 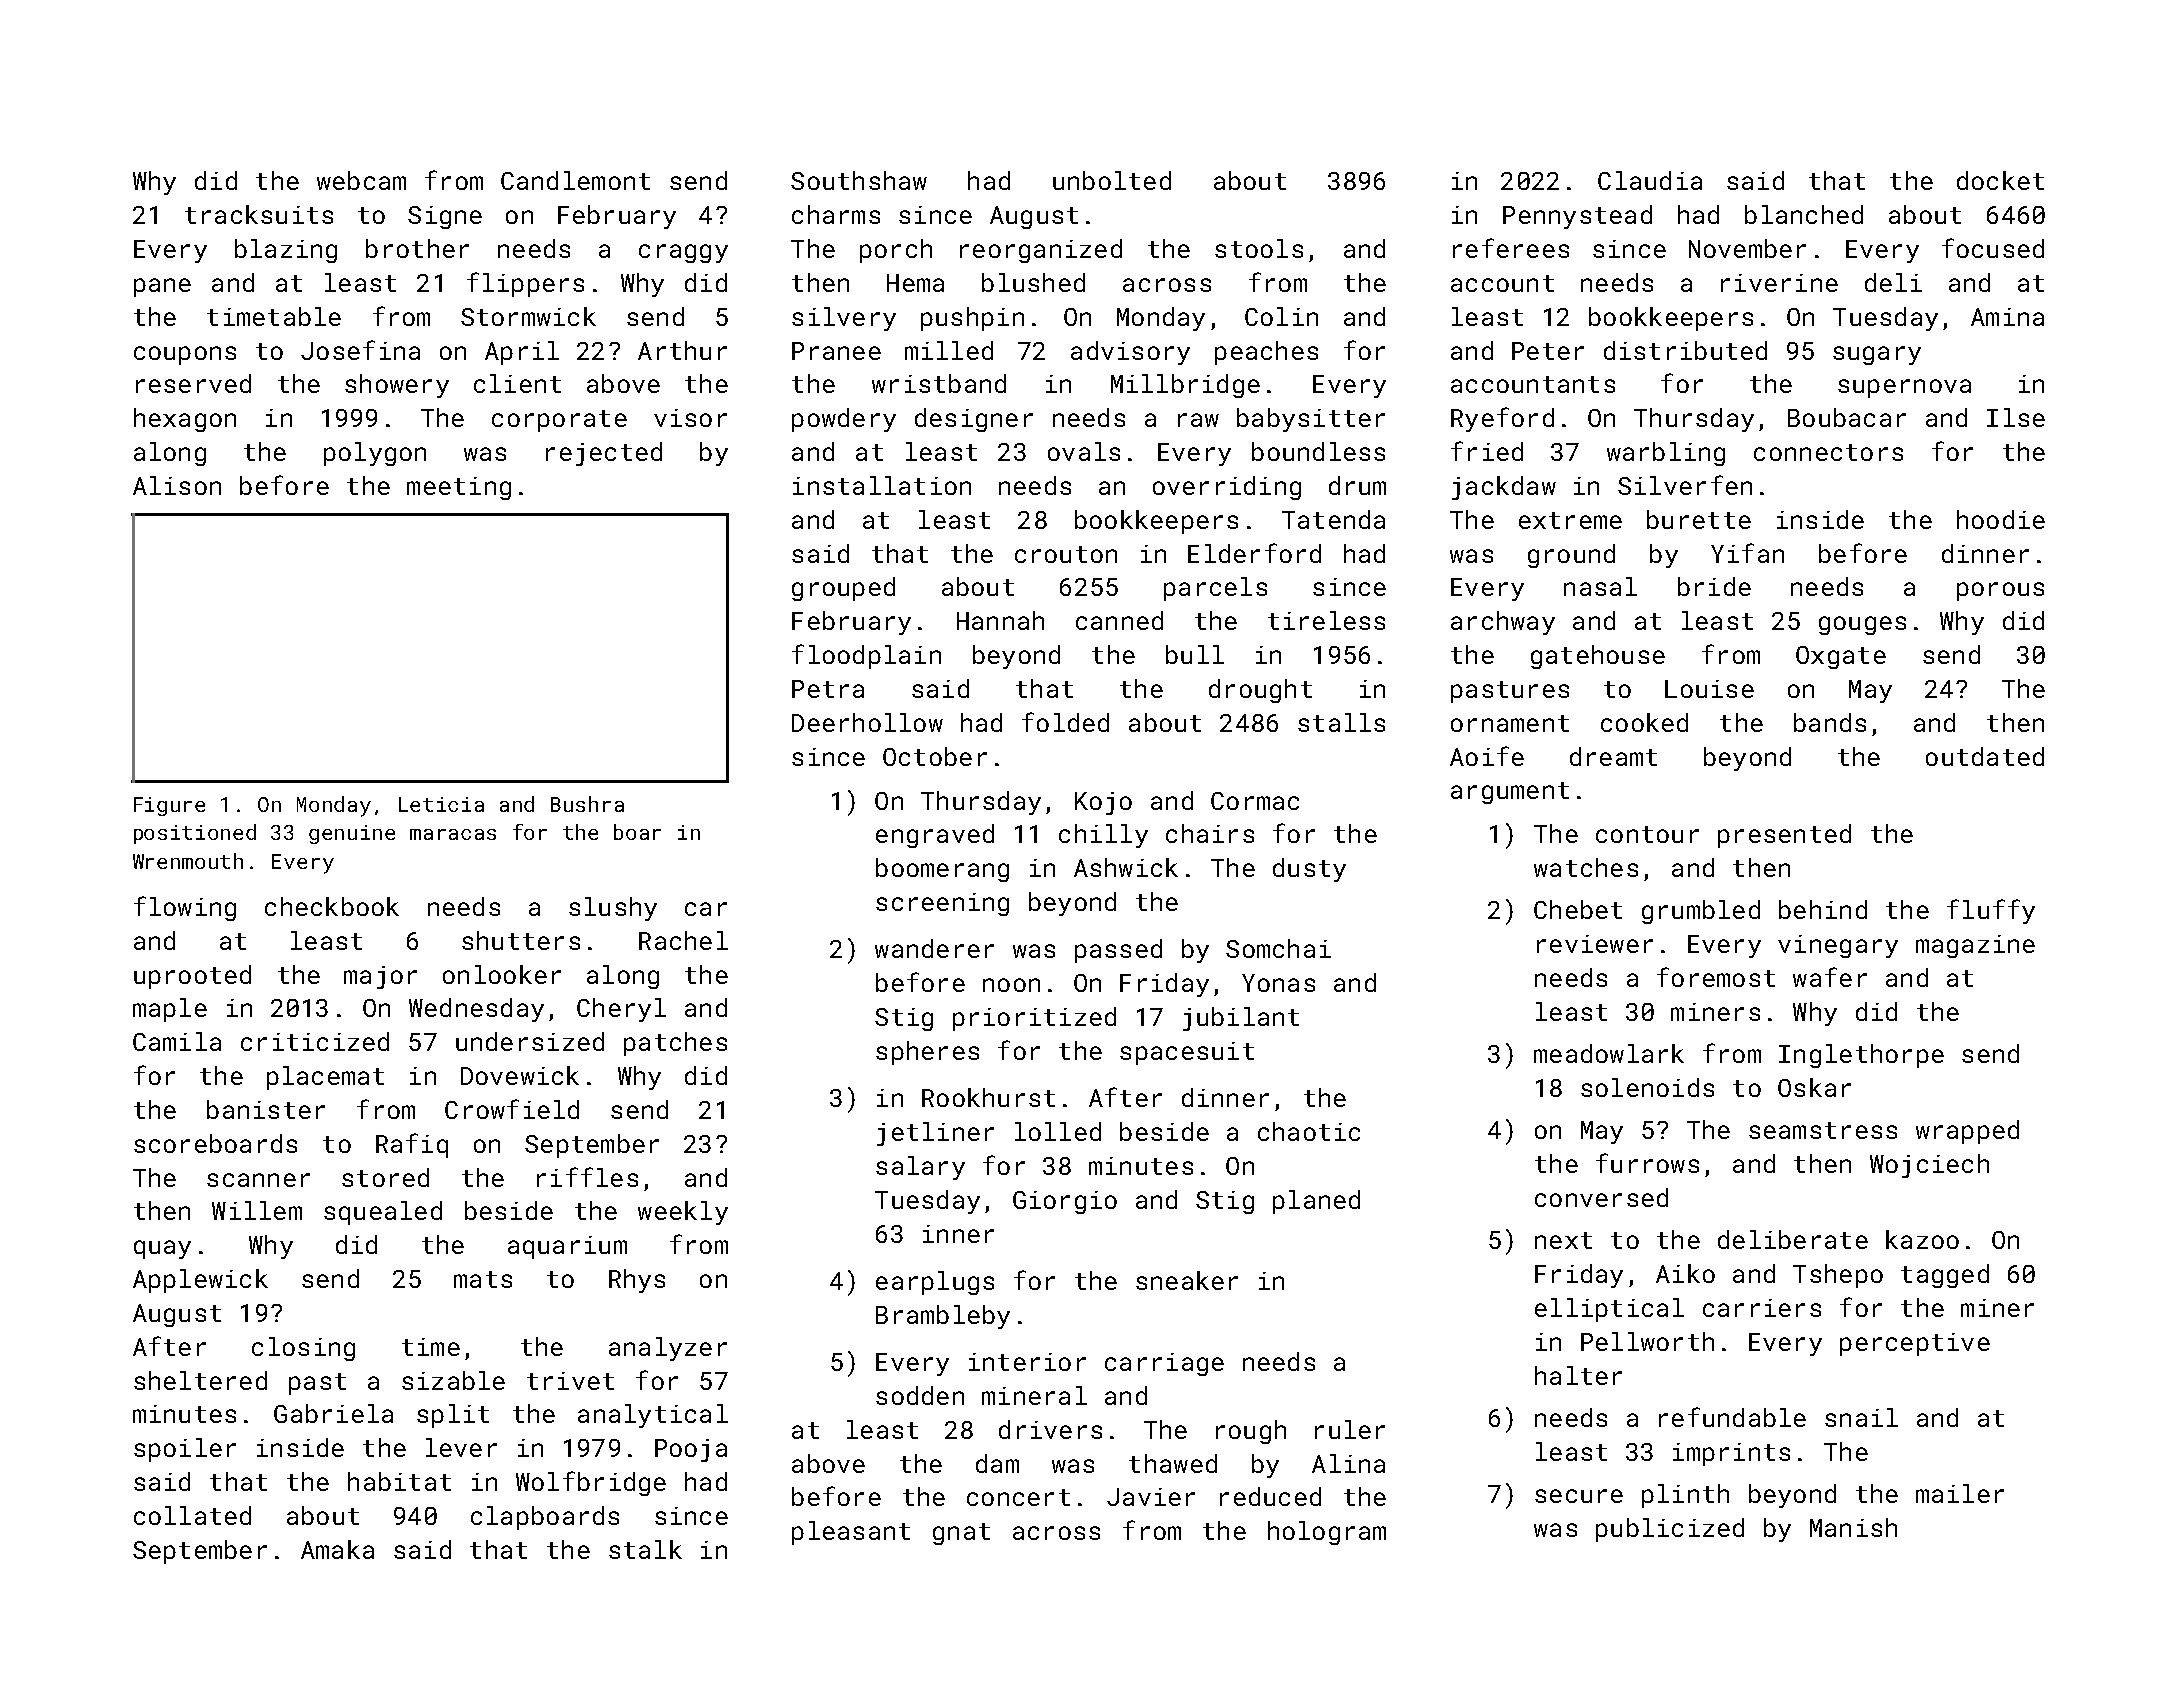 What do you see at coordinates (332, 906) in the screenshot?
I see `checkbook` at bounding box center [332, 906].
